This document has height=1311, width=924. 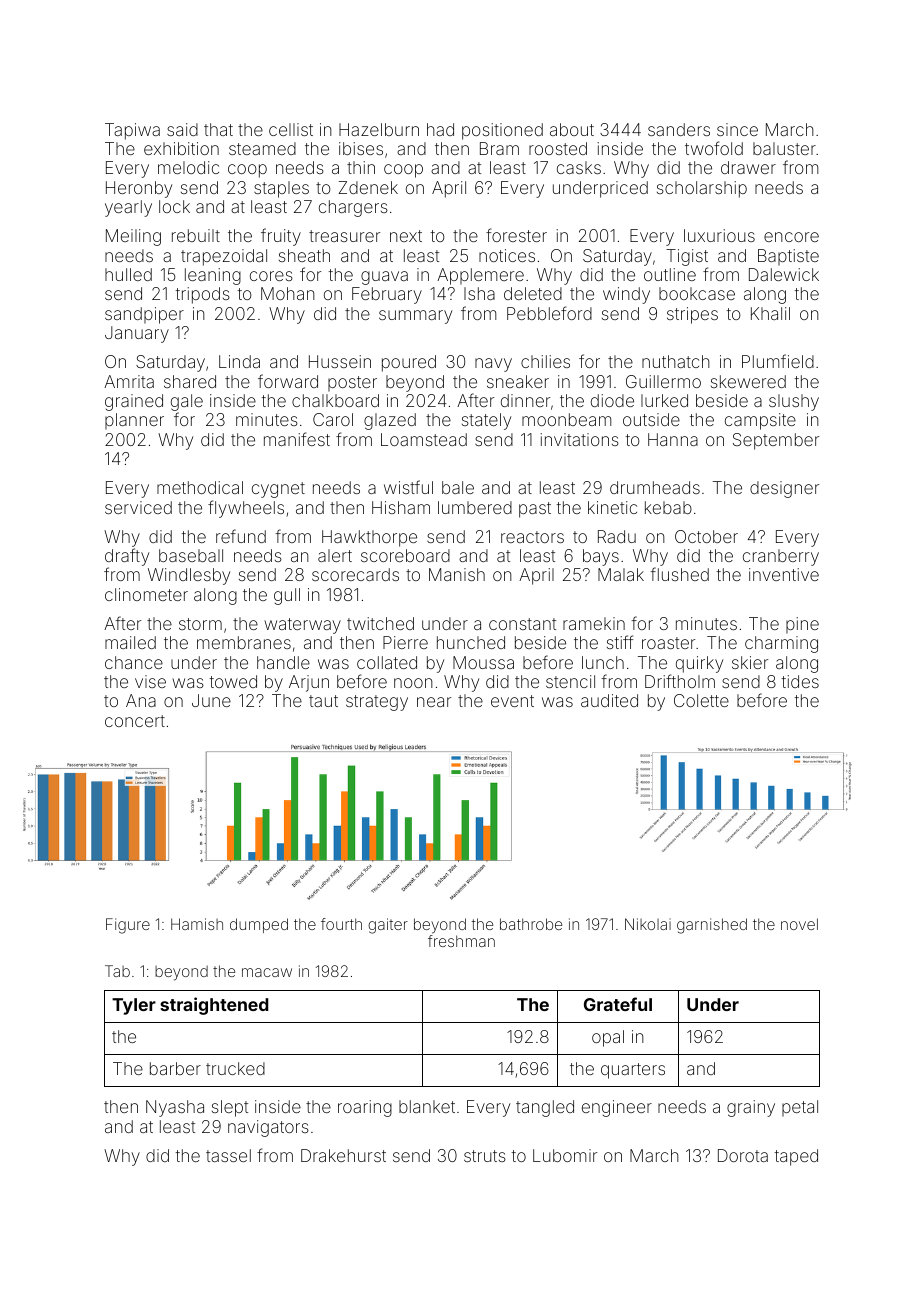 What do you see at coordinates (612, 400) in the document?
I see `diode` at bounding box center [612, 400].
